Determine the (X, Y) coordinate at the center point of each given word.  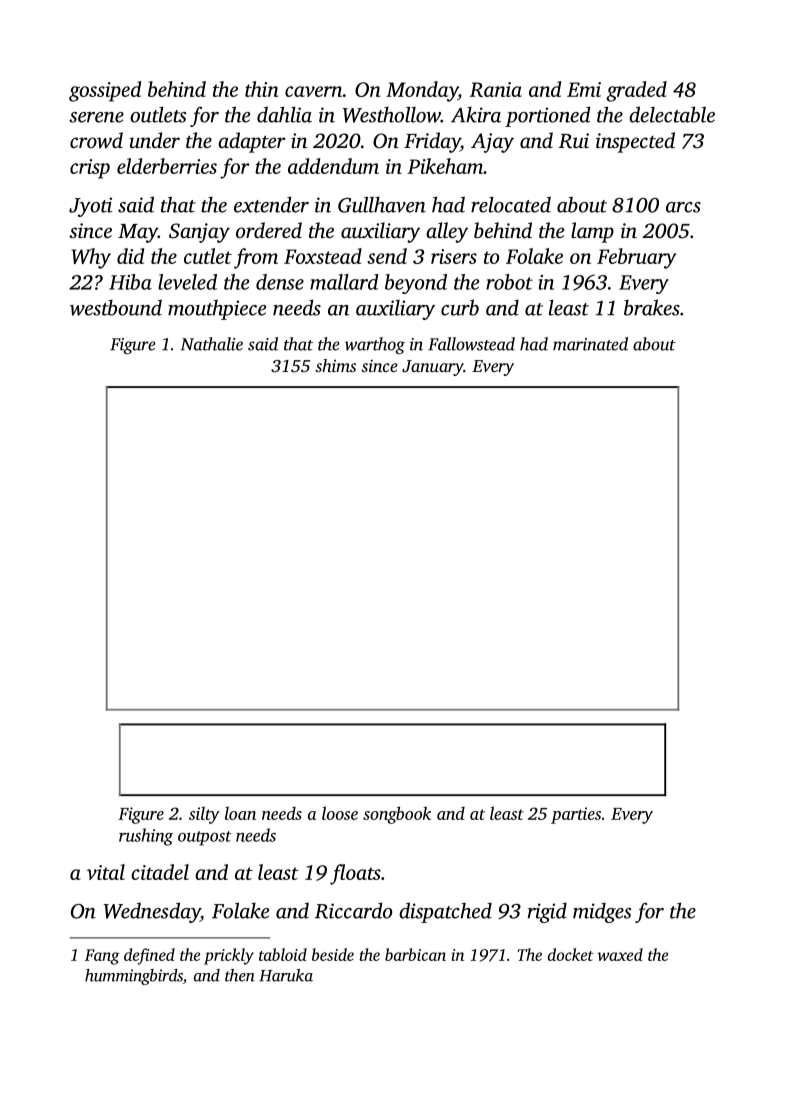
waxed (620, 954)
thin (262, 89)
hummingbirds (134, 977)
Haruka (286, 975)
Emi (584, 89)
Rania (496, 89)
